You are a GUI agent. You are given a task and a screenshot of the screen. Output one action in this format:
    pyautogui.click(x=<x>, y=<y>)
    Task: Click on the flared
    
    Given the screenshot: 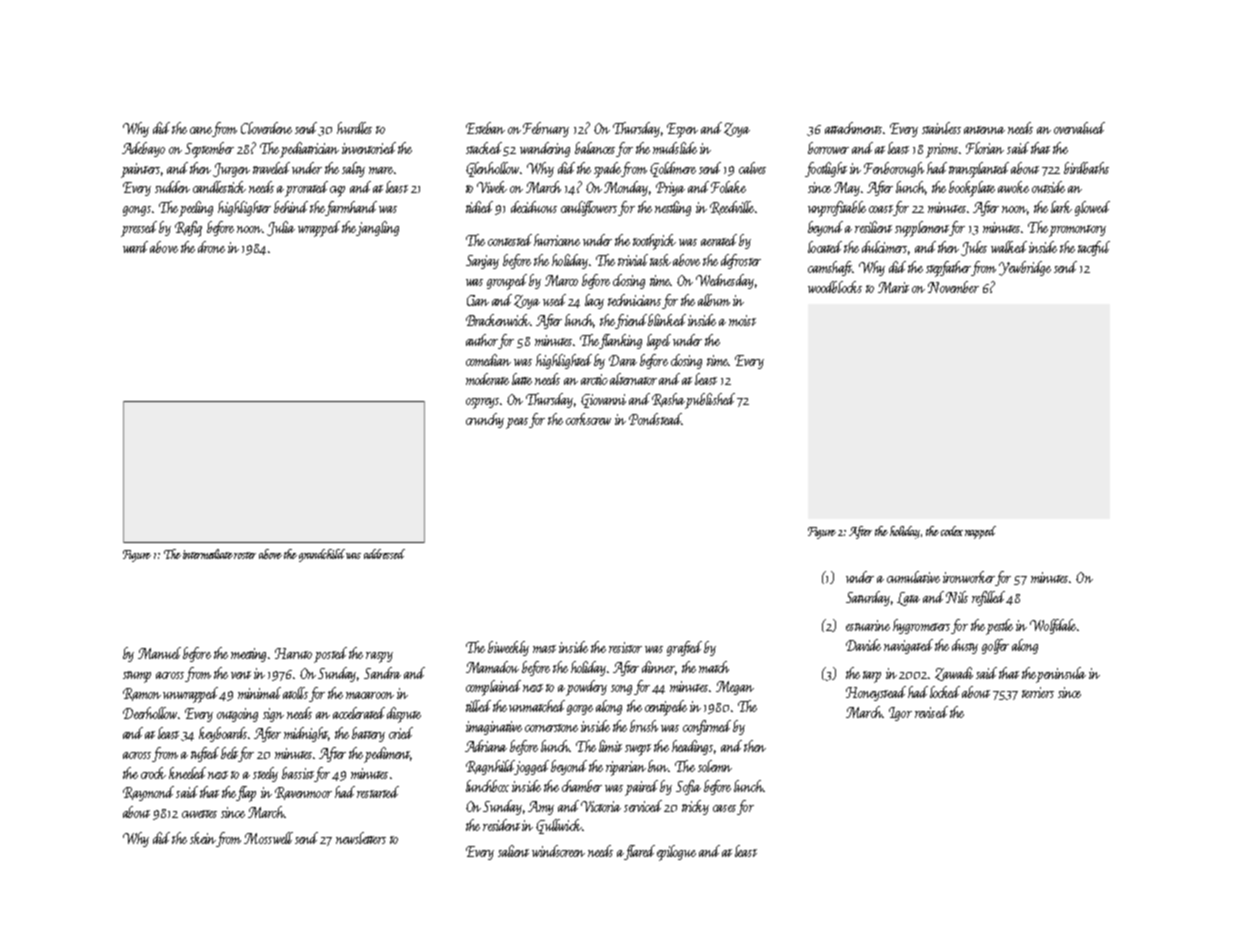 What is the action you would take?
    pyautogui.click(x=639, y=852)
